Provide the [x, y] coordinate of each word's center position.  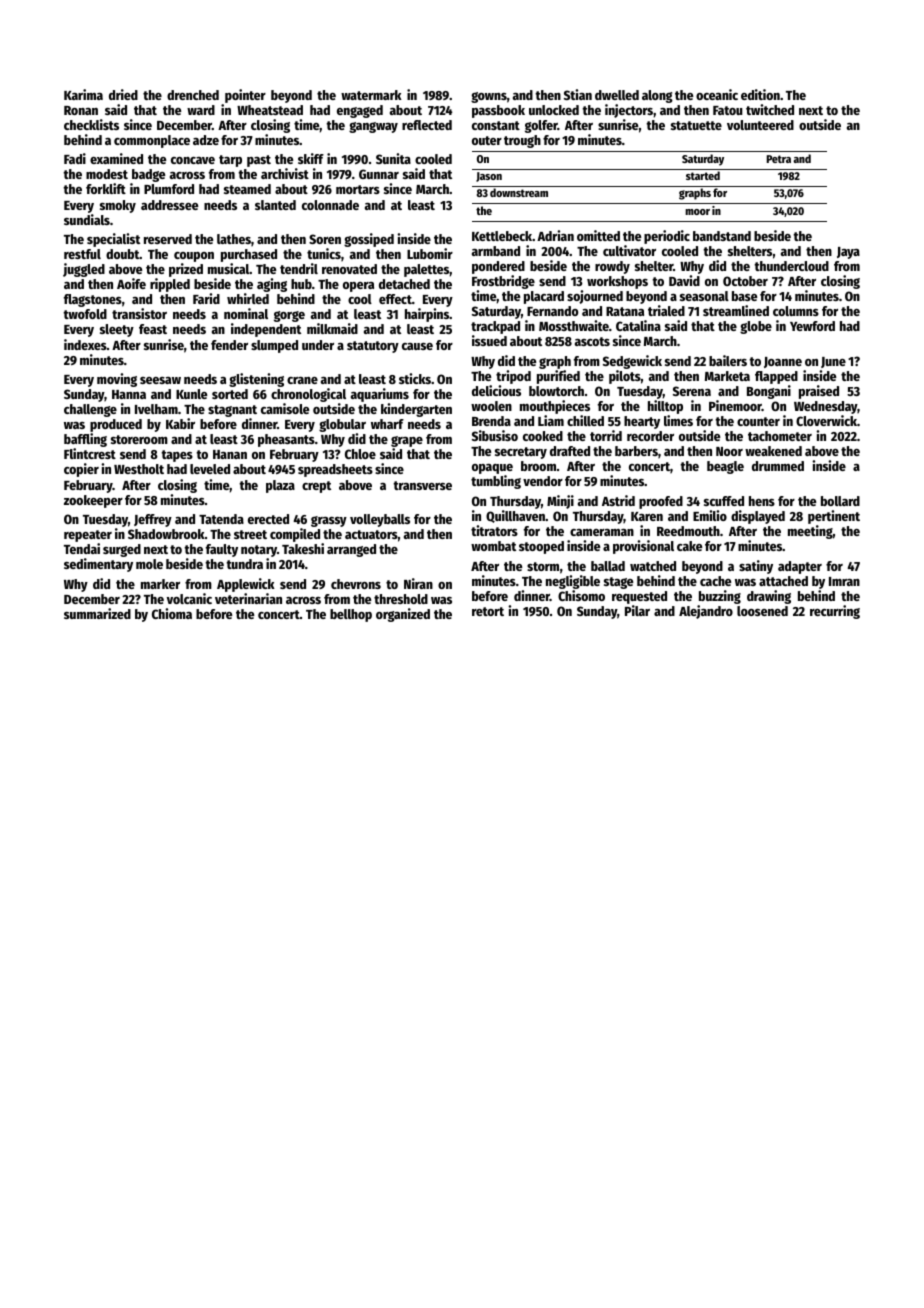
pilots [625, 377]
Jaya [848, 253]
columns [796, 311]
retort [488, 611]
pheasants [286, 440]
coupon [194, 257]
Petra [779, 159]
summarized [97, 613]
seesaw [160, 380]
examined [116, 158]
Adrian [555, 235]
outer [487, 140]
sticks [415, 378]
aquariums [380, 395]
